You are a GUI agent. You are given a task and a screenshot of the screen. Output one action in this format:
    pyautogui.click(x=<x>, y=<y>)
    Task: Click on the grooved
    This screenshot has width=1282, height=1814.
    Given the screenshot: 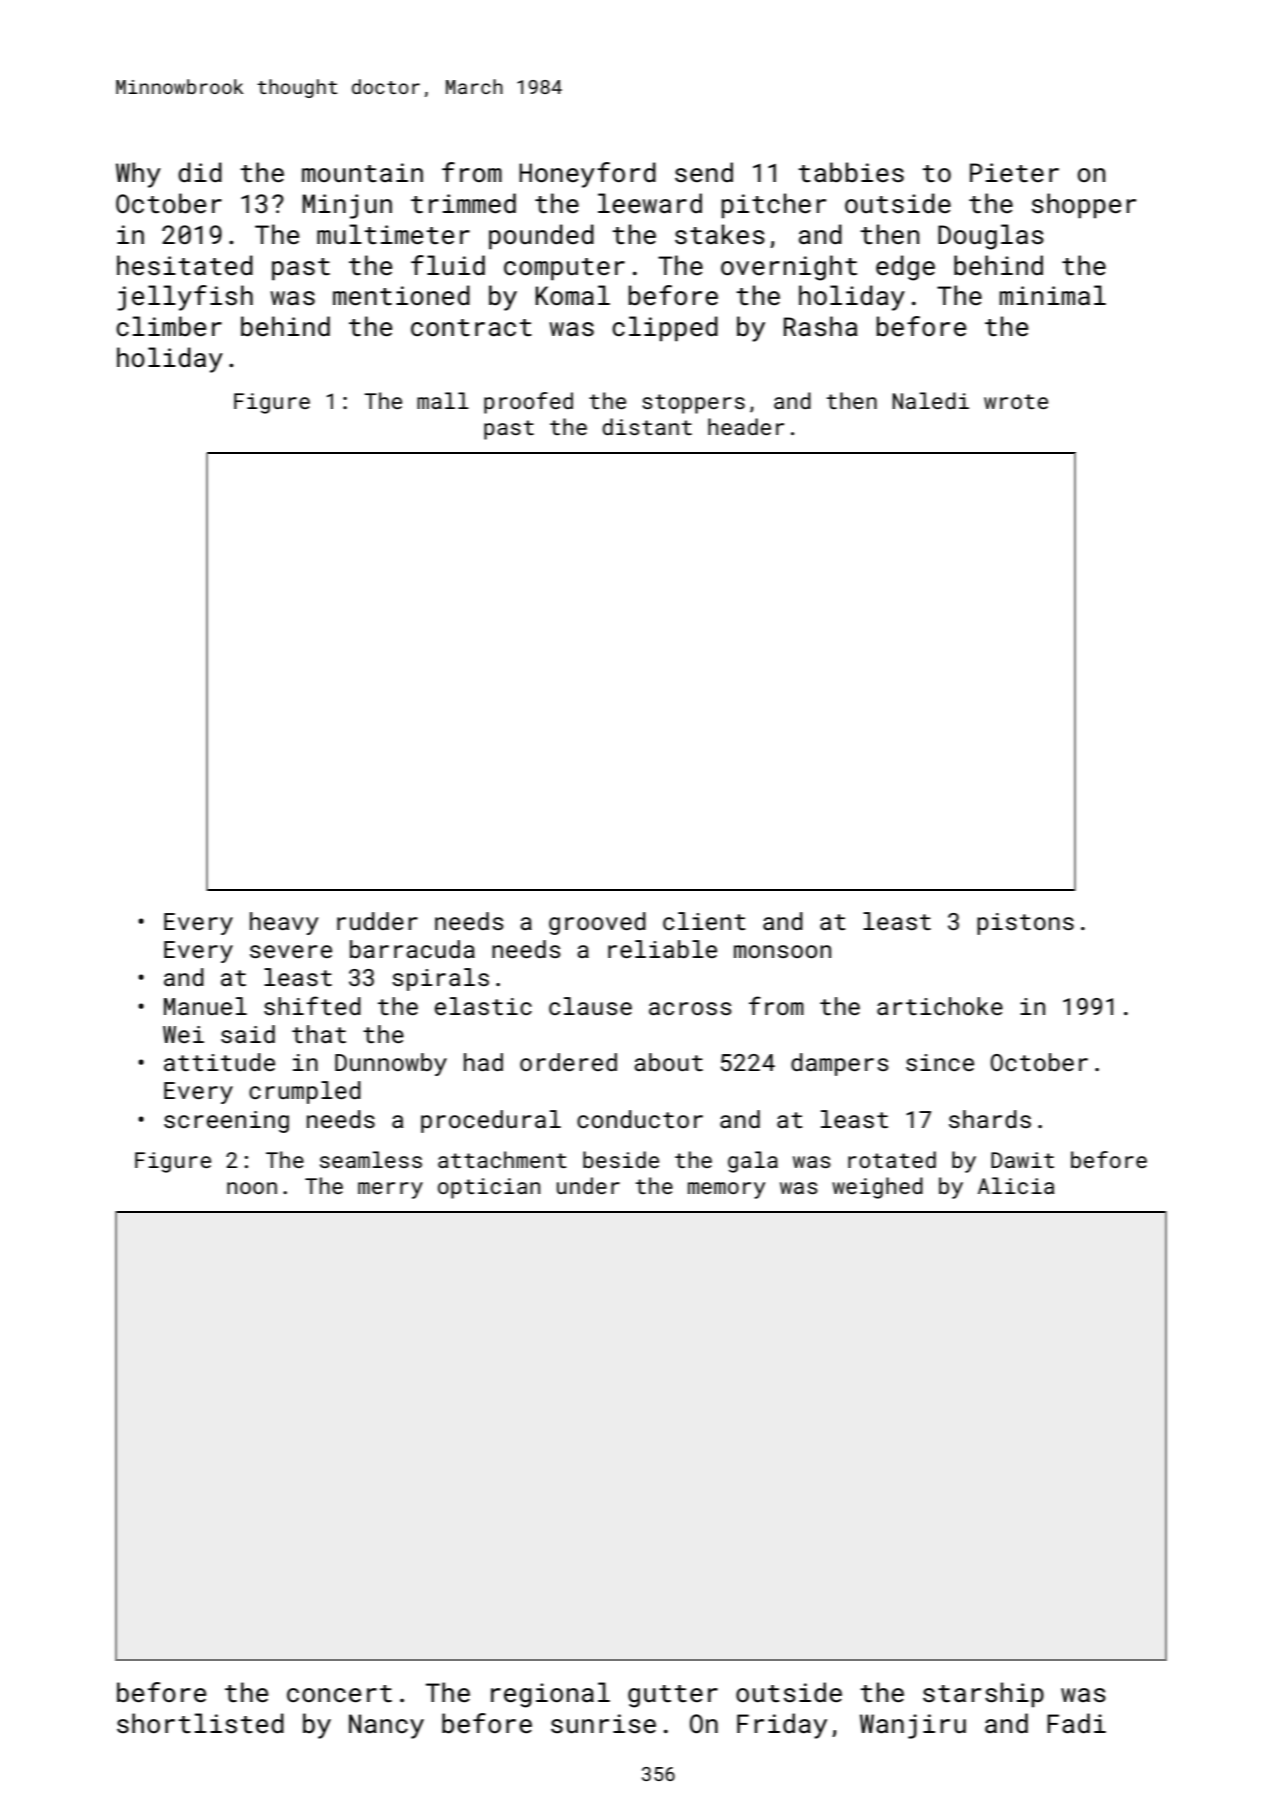 What is the action you would take?
    pyautogui.click(x=597, y=923)
